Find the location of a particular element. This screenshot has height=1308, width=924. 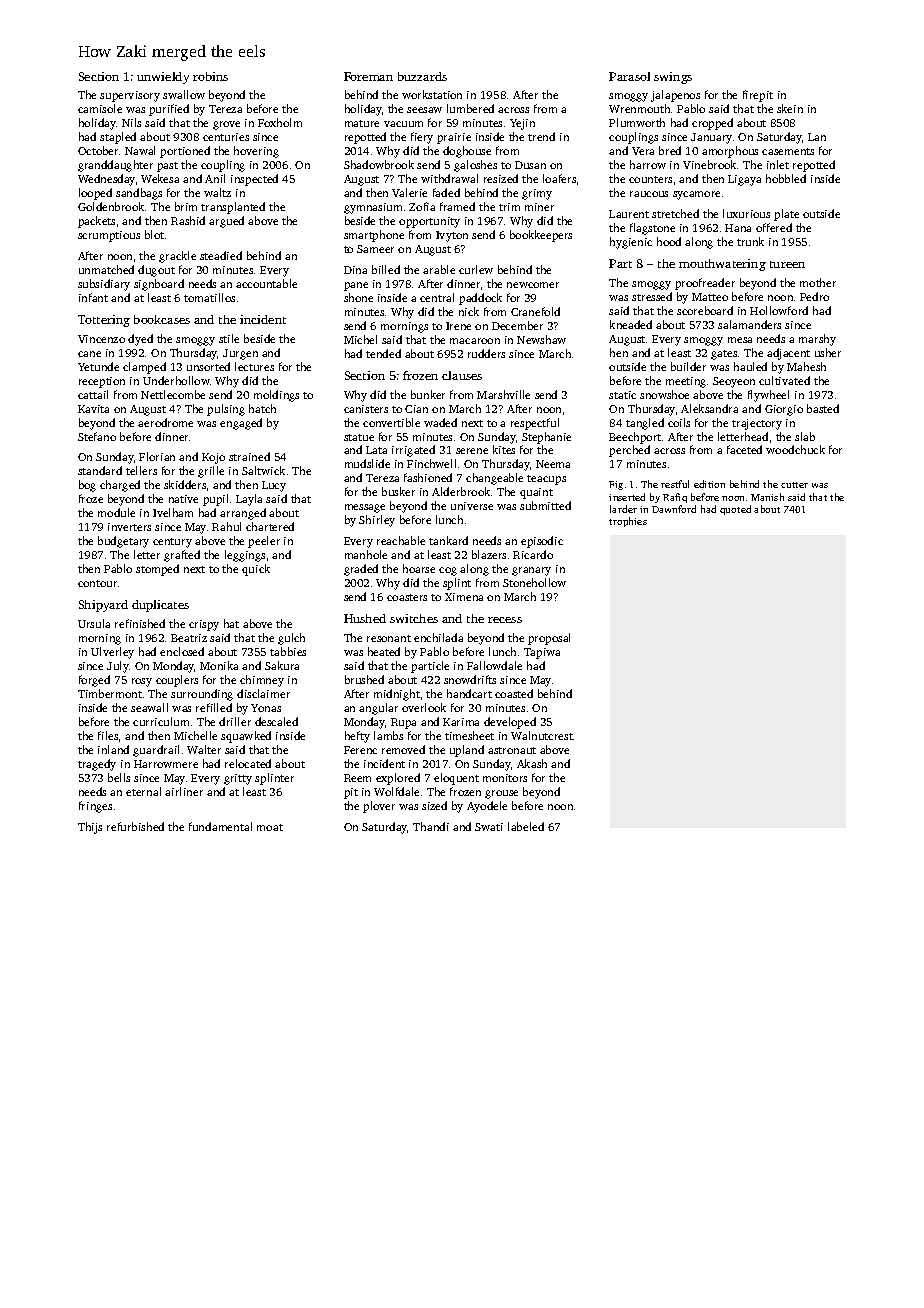

forged is located at coordinates (94, 681).
